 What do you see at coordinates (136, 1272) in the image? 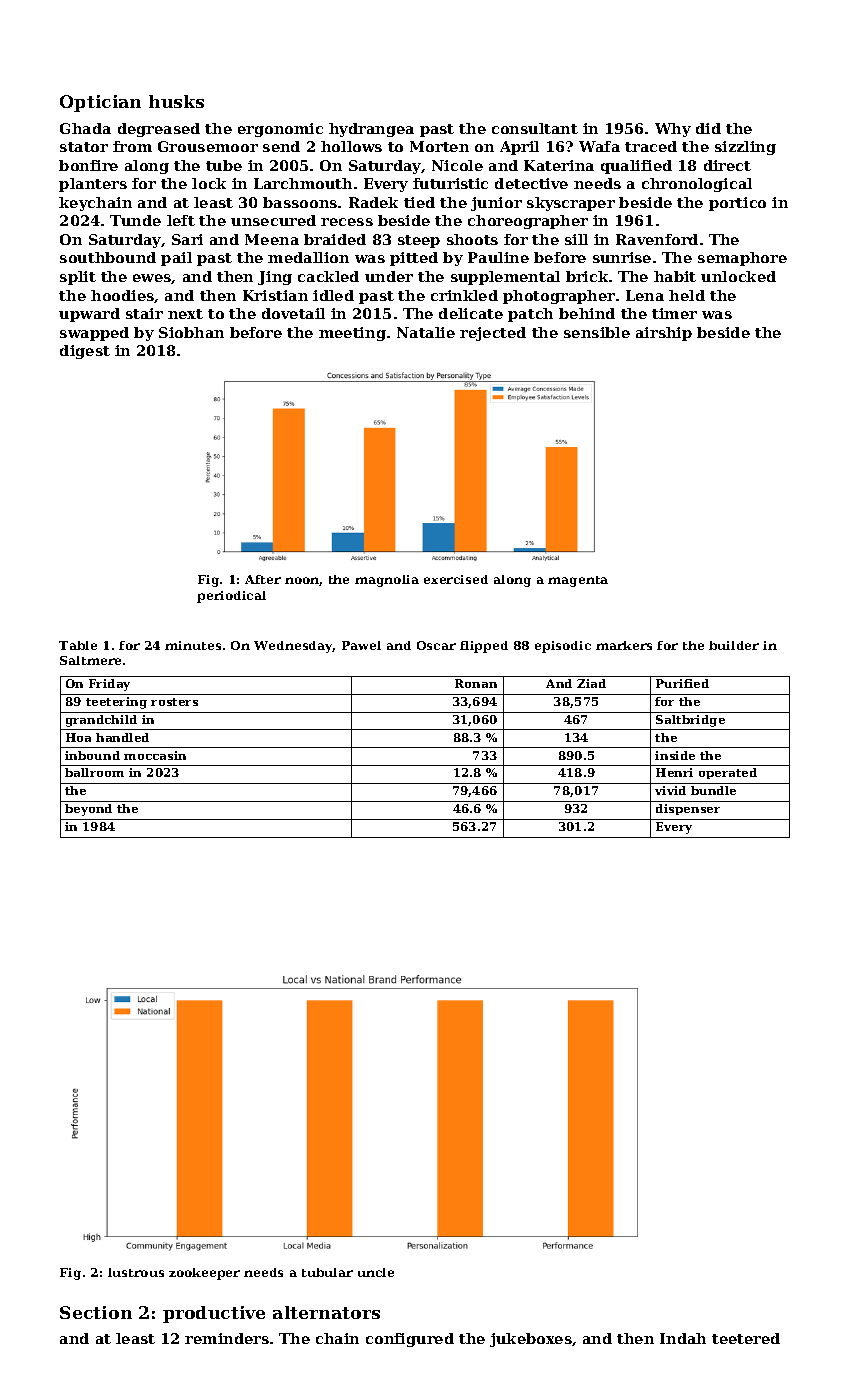
I see `lustrous` at bounding box center [136, 1272].
